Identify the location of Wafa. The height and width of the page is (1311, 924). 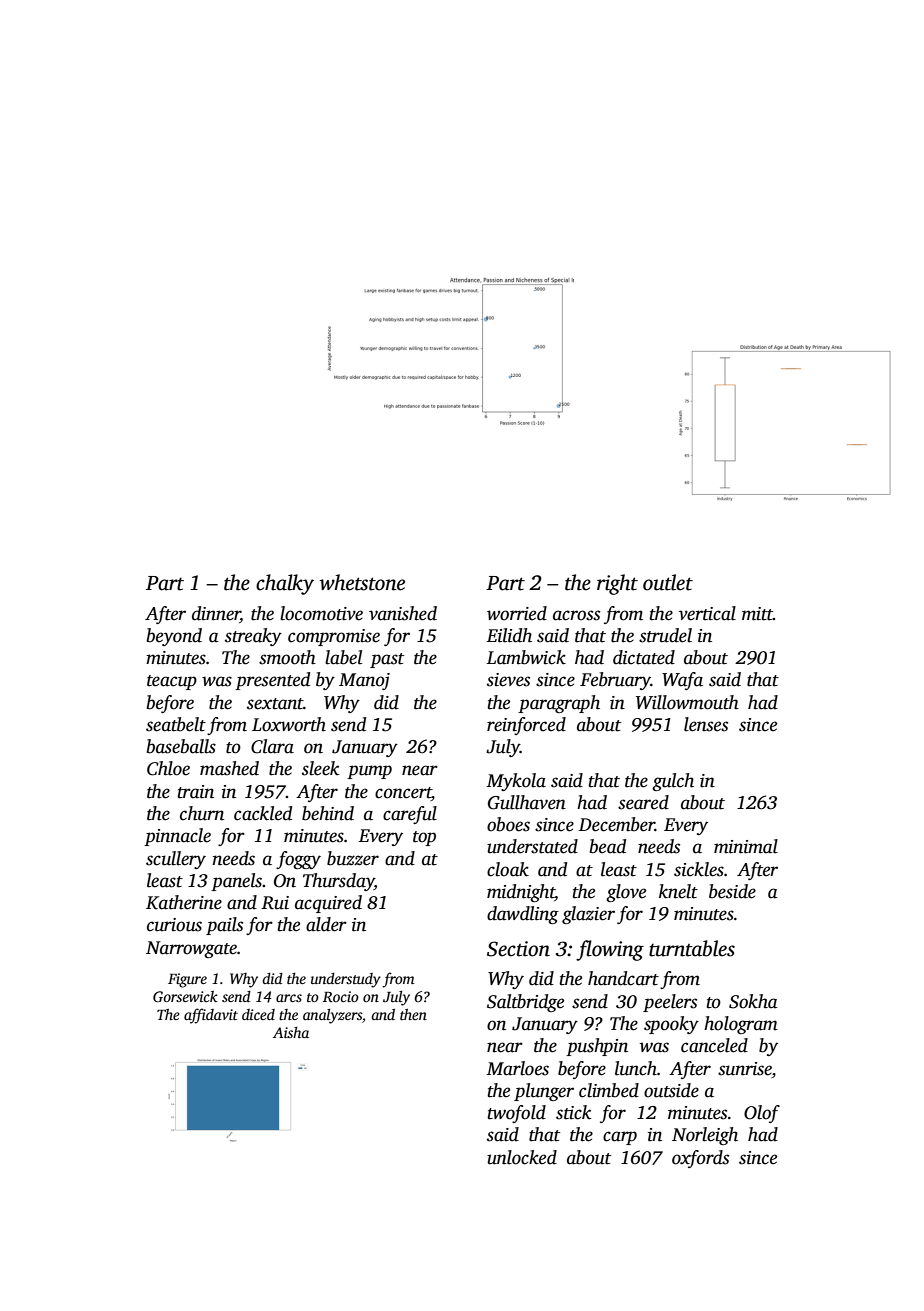
(682, 681).
